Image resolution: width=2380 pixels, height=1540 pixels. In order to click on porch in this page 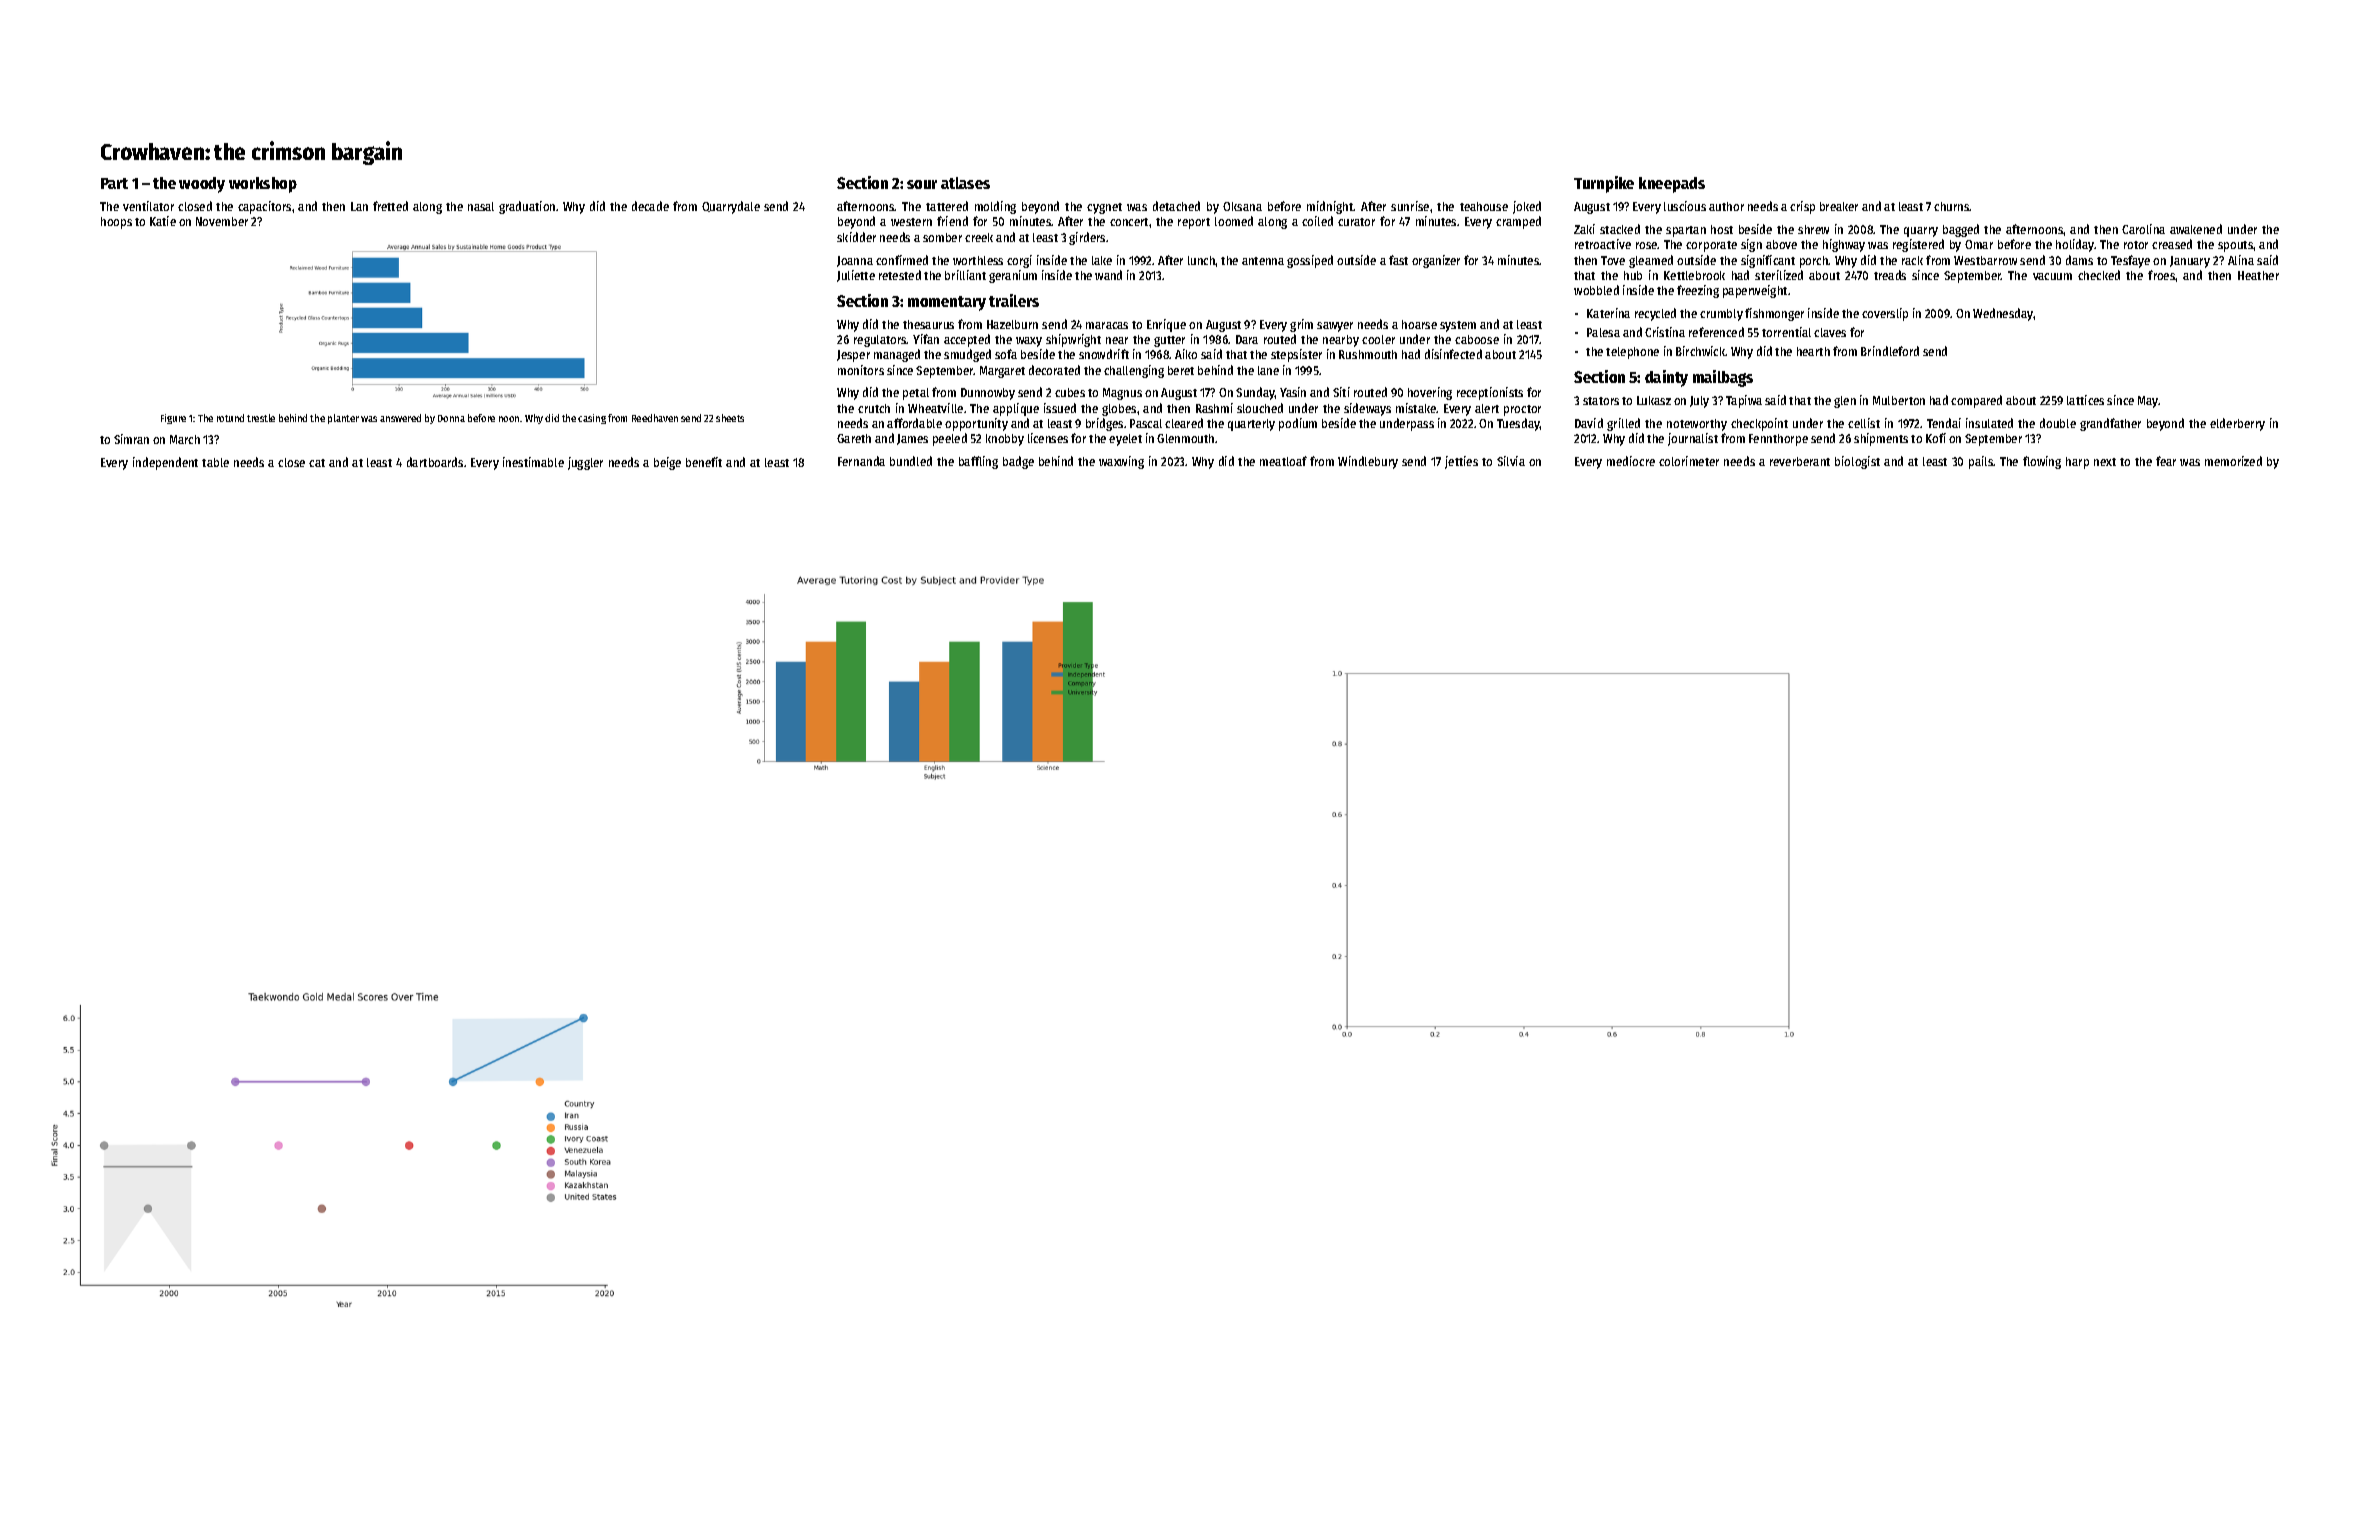, I will do `click(1814, 262)`.
